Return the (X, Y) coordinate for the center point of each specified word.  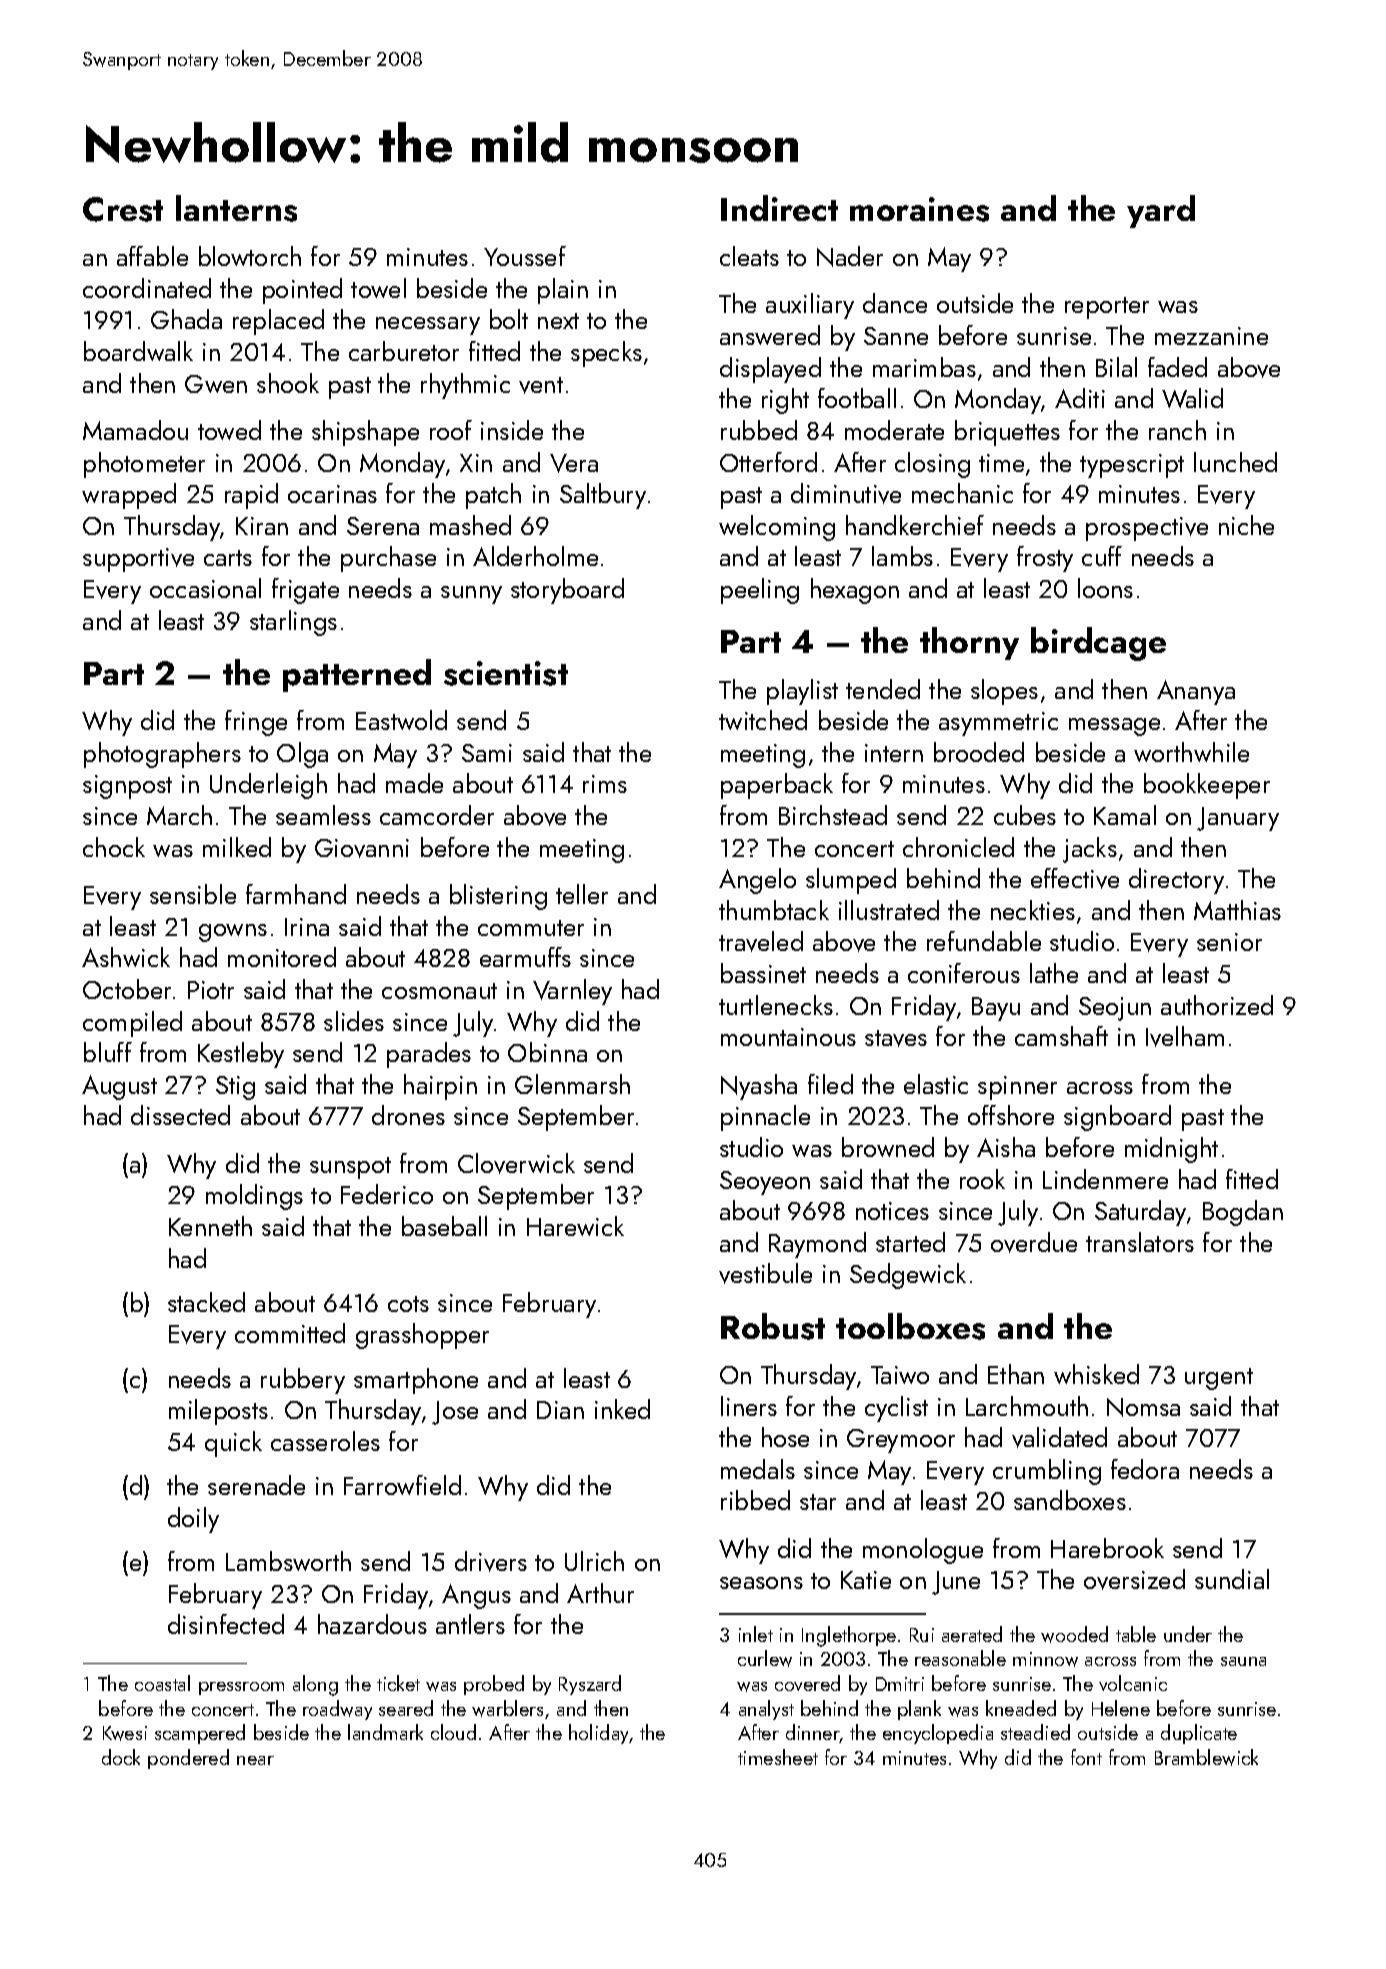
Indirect (779, 208)
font (1086, 1757)
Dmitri (900, 1684)
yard (1161, 211)
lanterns (236, 208)
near (255, 1760)
